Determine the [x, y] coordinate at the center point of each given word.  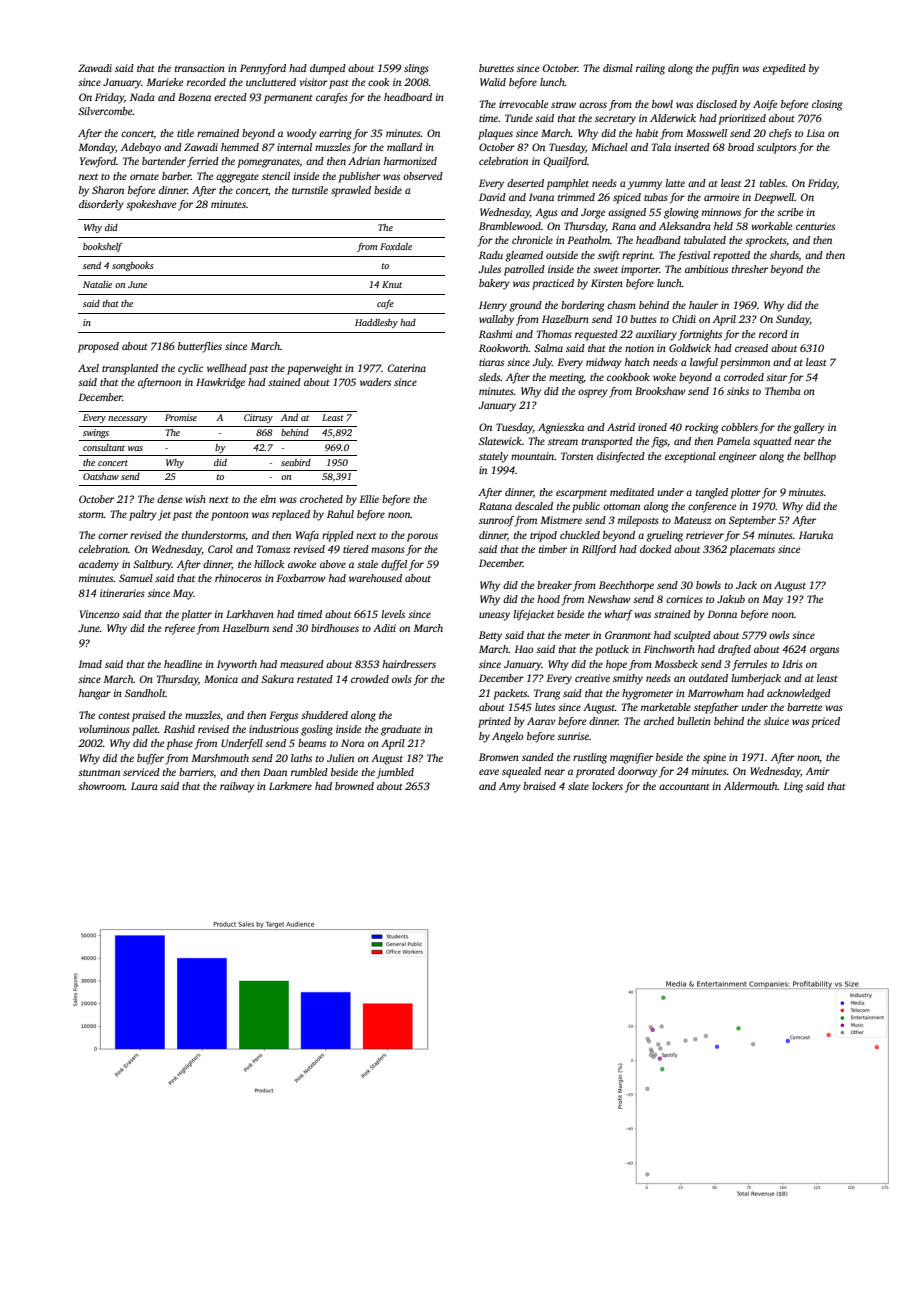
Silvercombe [105, 111]
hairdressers [409, 664]
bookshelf [102, 247]
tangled [712, 493]
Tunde [519, 118]
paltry [143, 515]
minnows [721, 212]
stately [493, 457]
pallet [145, 730]
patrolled [524, 270]
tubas [656, 197]
